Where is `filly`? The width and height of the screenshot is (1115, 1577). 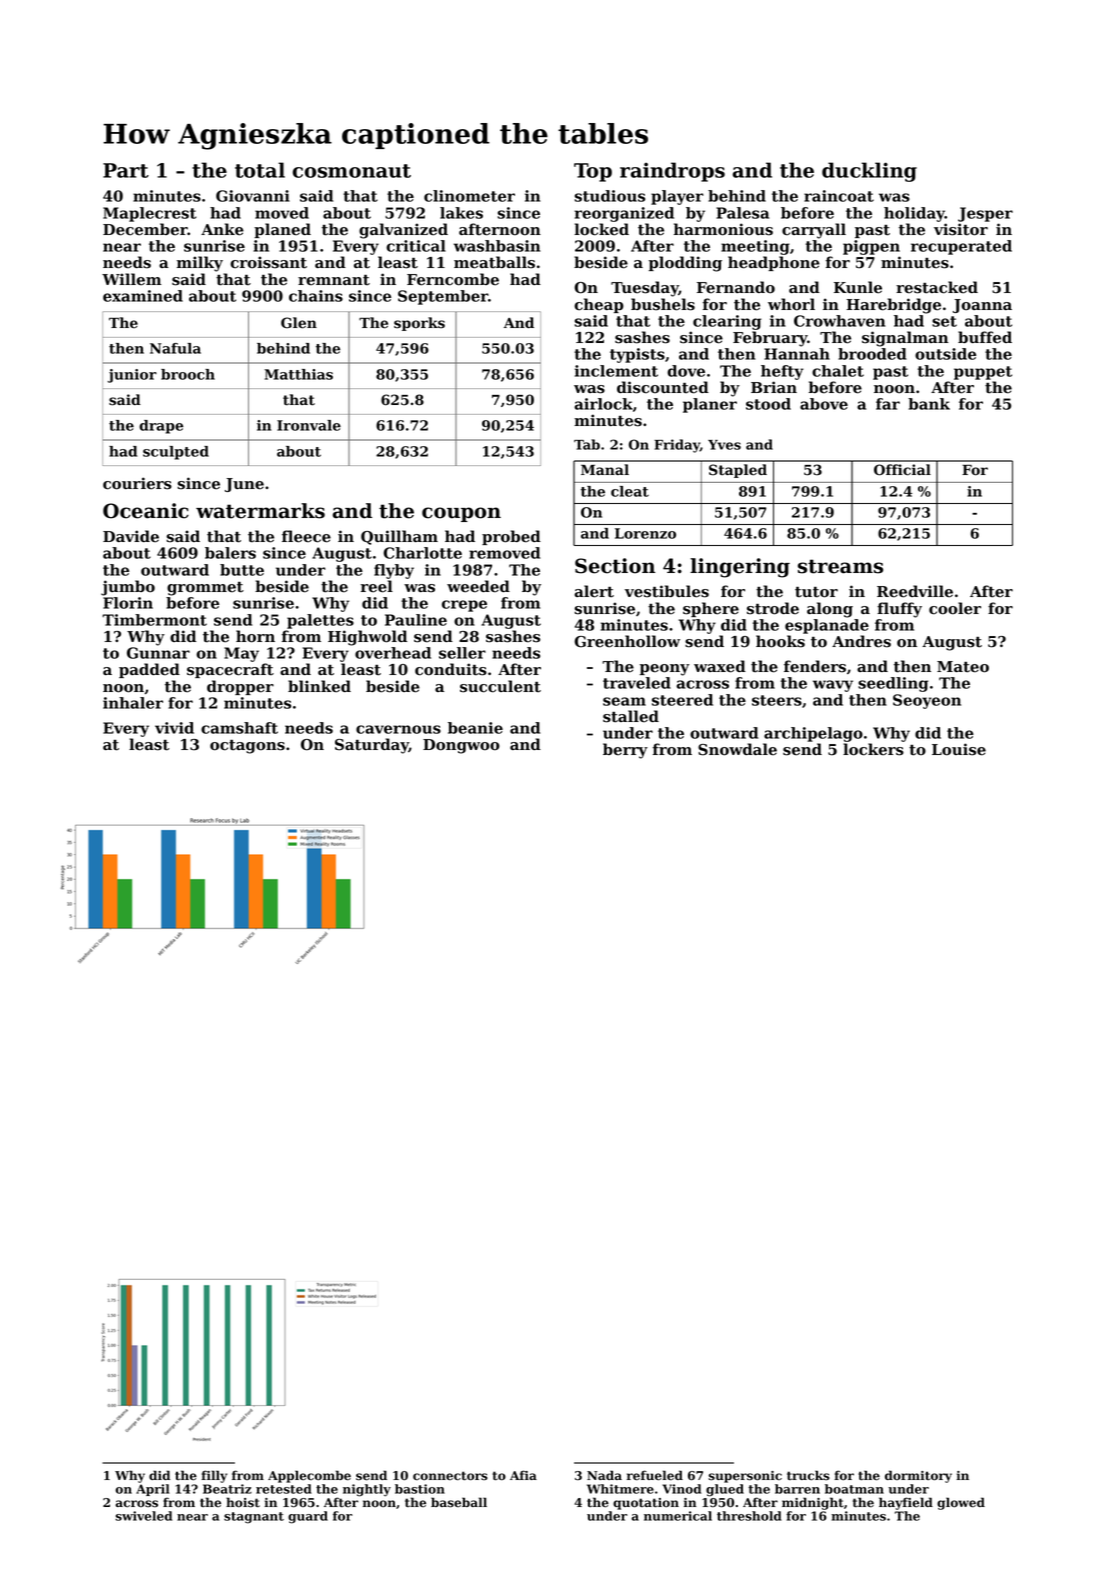 filly is located at coordinates (214, 1476).
